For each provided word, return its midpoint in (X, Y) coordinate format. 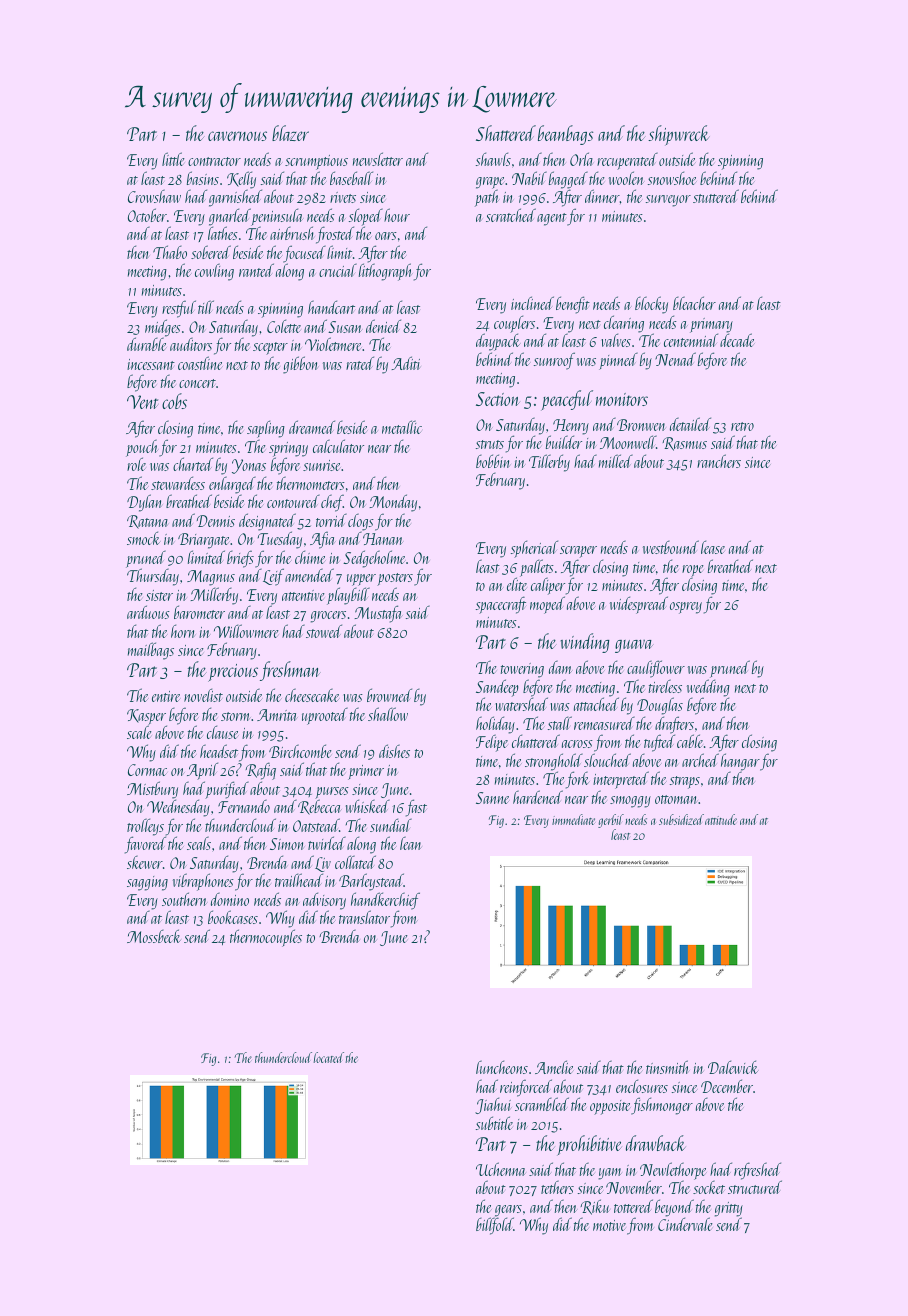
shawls (493, 159)
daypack (498, 343)
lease (713, 547)
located (328, 1057)
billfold (495, 1226)
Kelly (241, 180)
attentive (303, 595)
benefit (573, 305)
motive (609, 1225)
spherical (534, 549)
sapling (266, 430)
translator (364, 917)
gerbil (611, 821)
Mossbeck (154, 936)
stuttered (716, 196)
